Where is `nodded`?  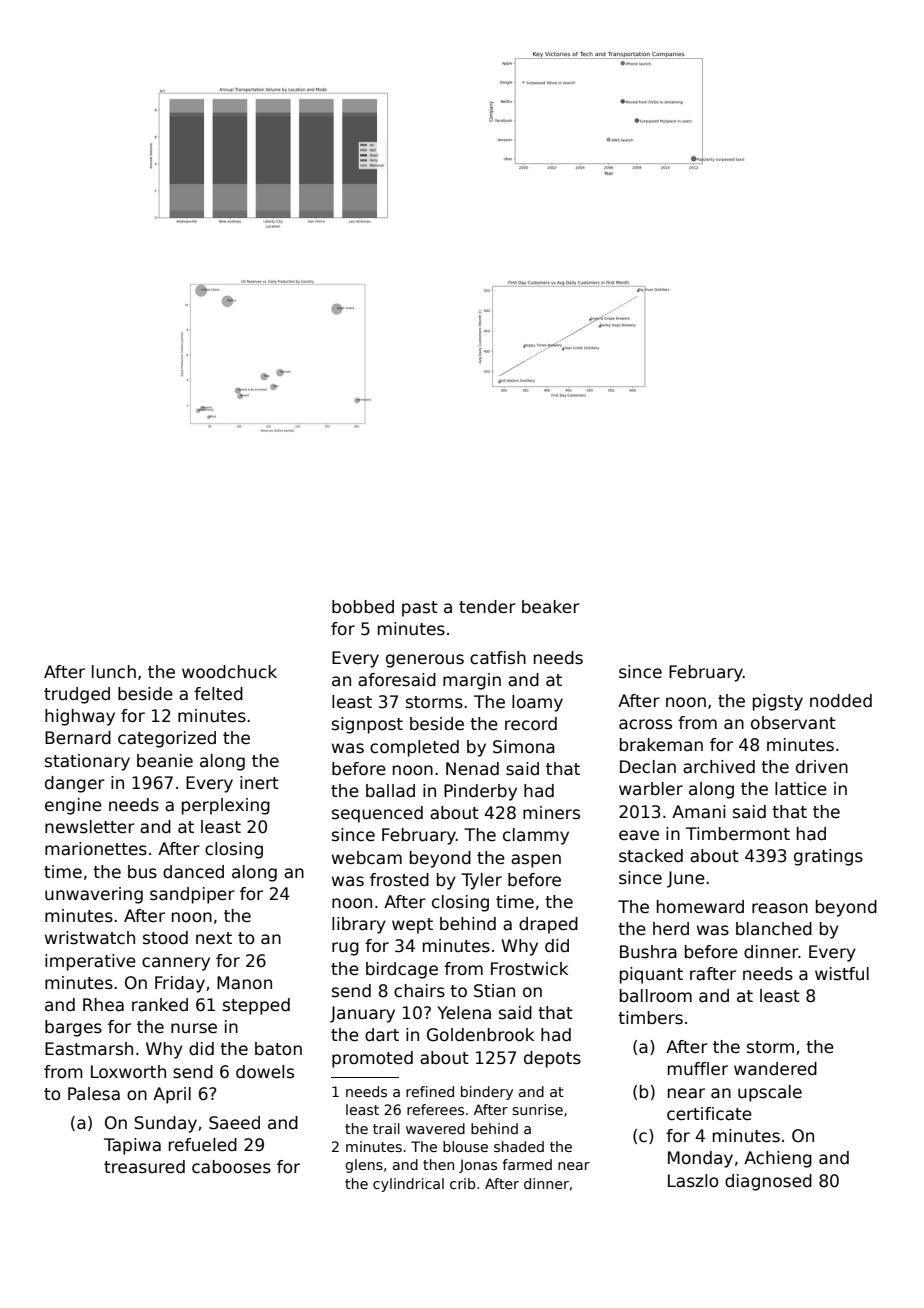
nodded is located at coordinates (841, 701).
